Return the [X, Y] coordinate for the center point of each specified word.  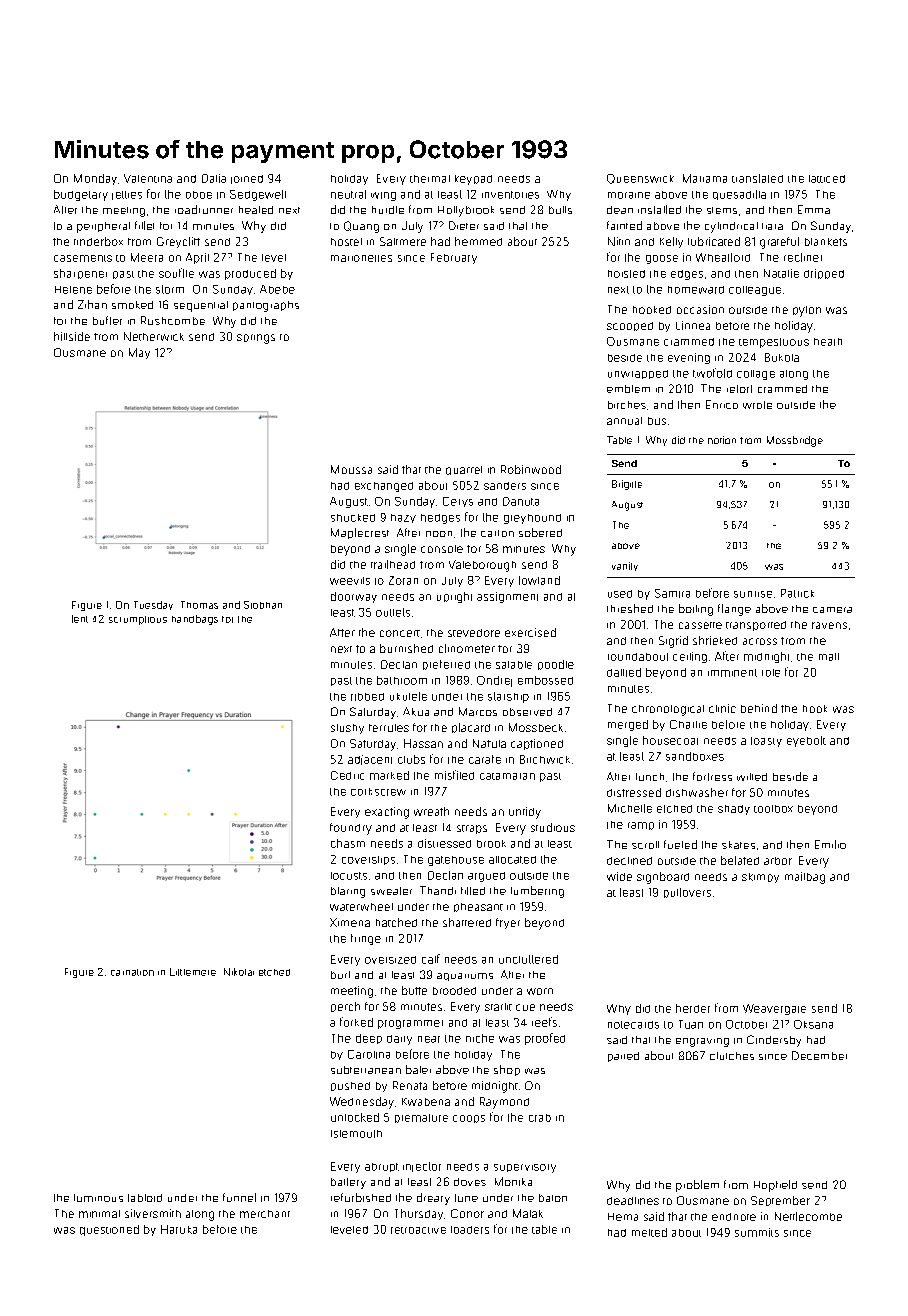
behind [759, 708]
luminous [98, 1198]
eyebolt [806, 741]
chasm [348, 843]
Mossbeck [536, 727]
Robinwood [531, 469]
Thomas [199, 605]
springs [256, 339]
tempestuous [774, 343]
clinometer [467, 648]
